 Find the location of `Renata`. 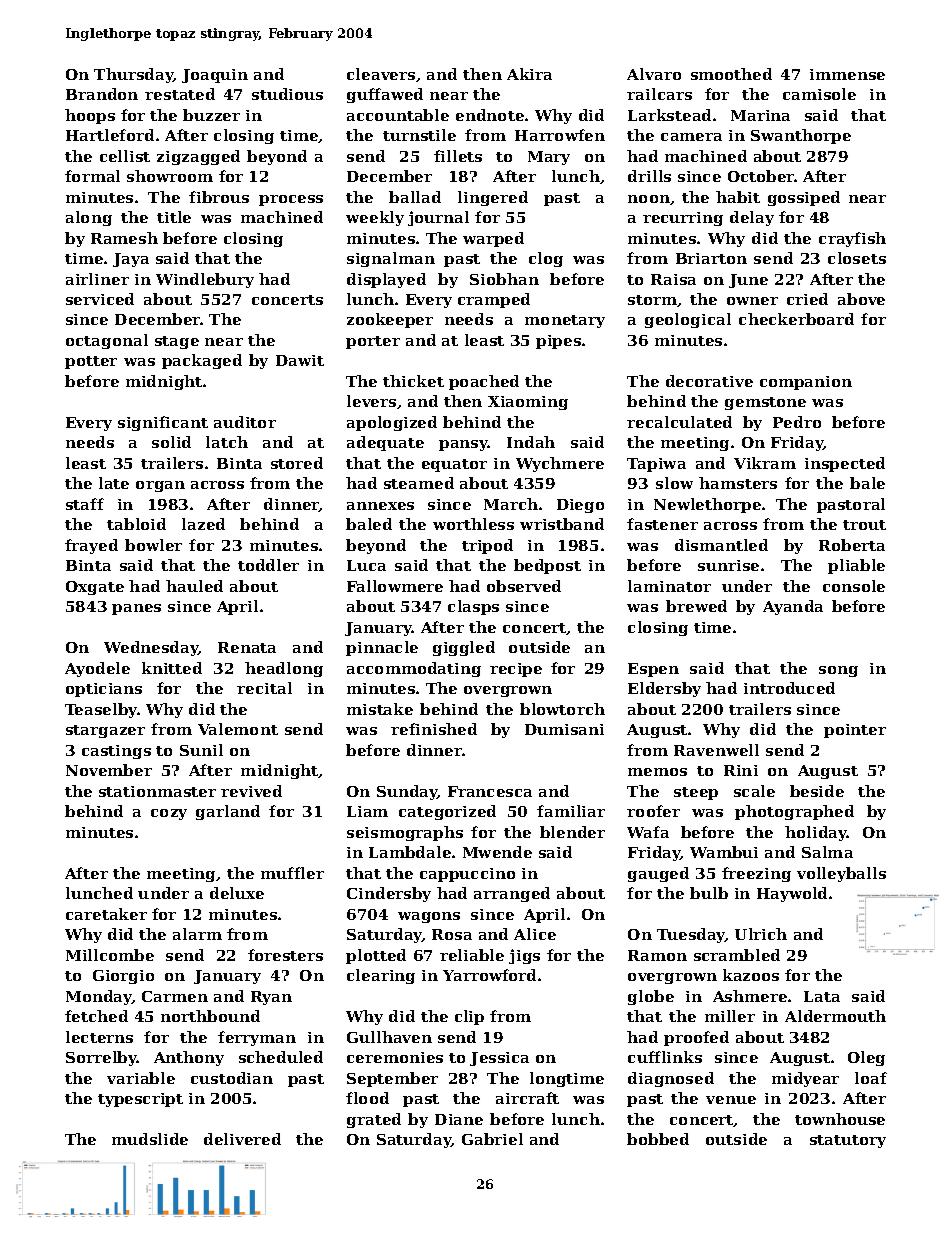

Renata is located at coordinates (247, 647).
